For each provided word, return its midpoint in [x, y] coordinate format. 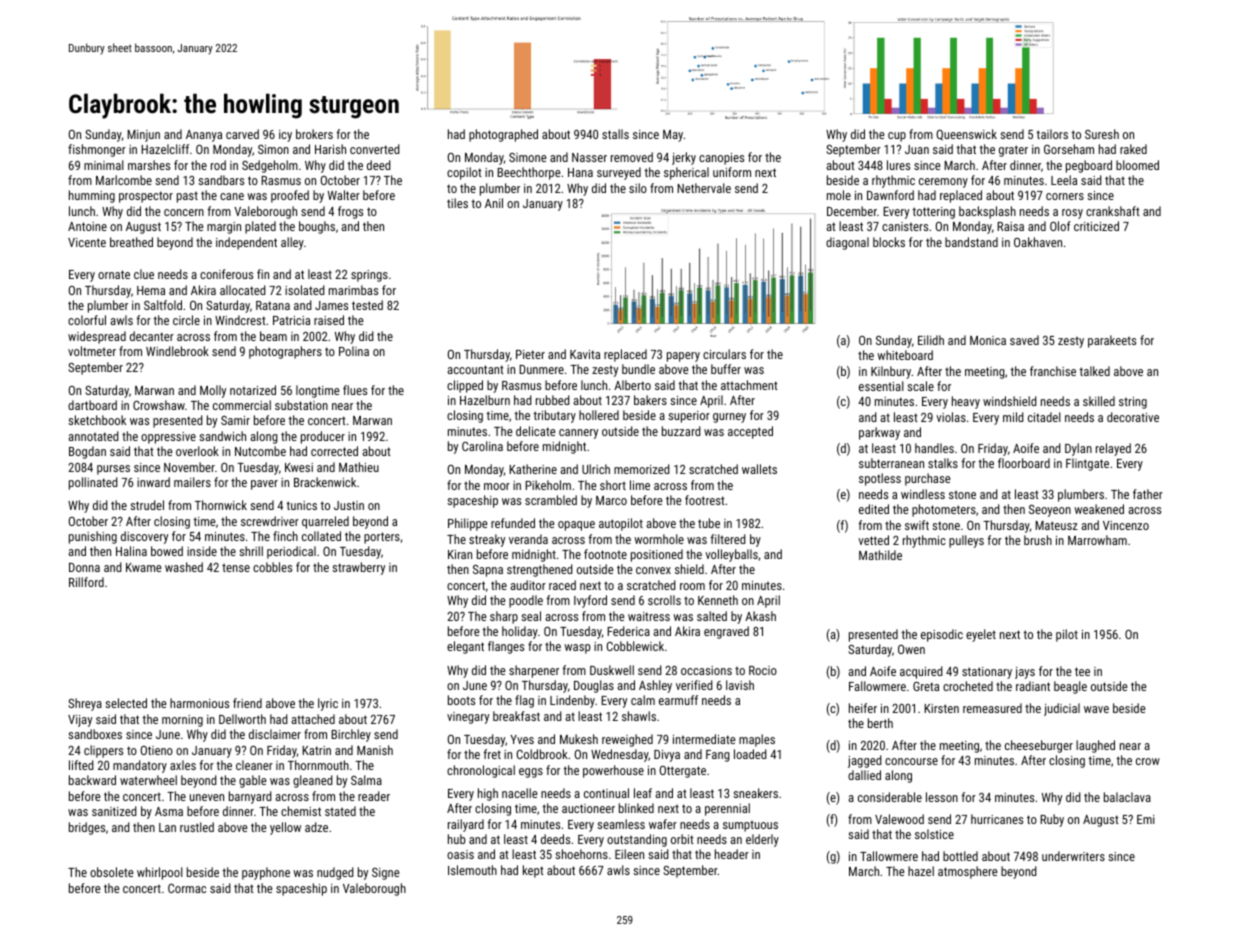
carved [242, 134]
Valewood [899, 819]
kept [533, 871]
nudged [335, 873]
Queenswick [966, 135]
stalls [615, 134]
